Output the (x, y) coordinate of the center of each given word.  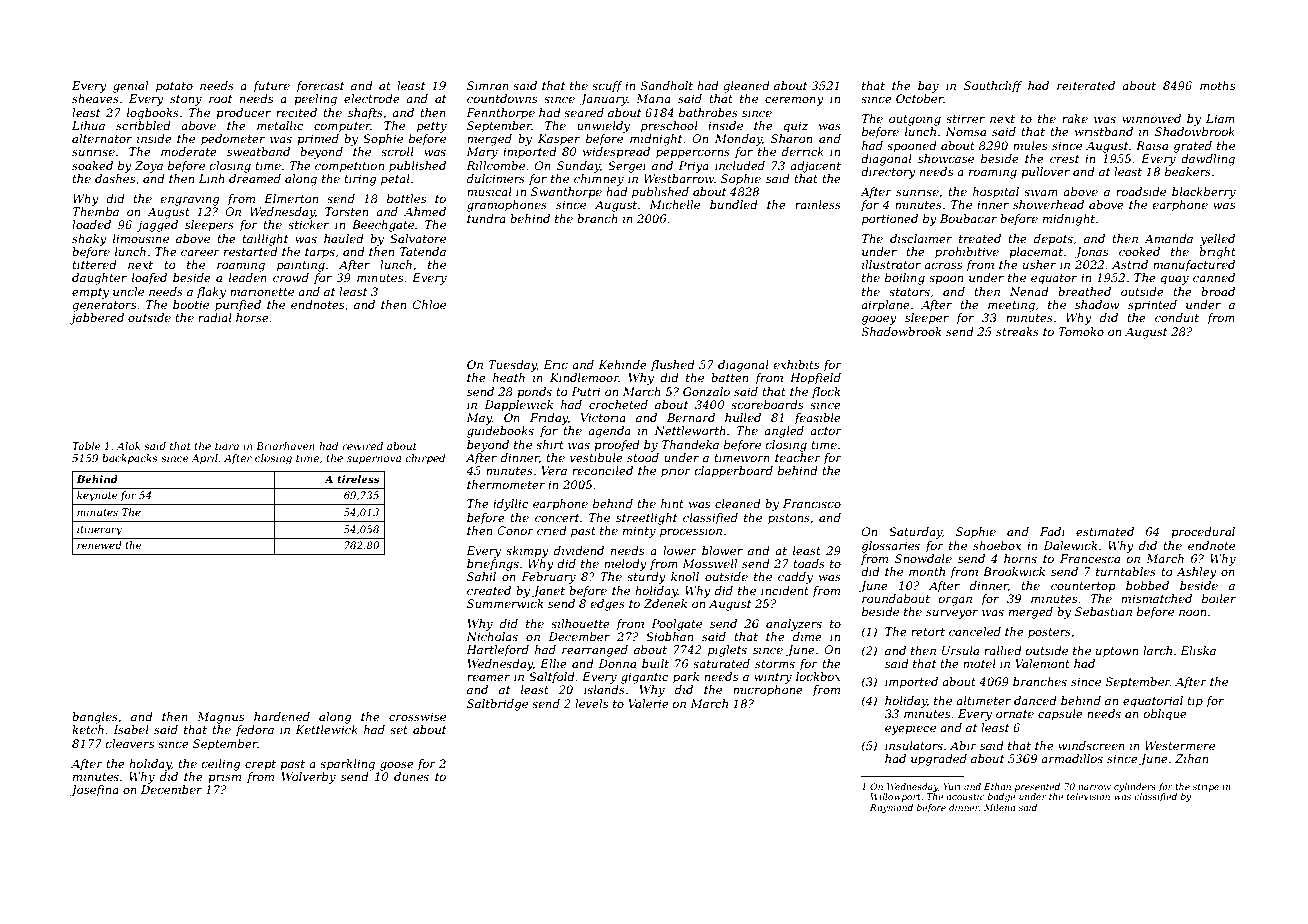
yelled (1217, 240)
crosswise (417, 716)
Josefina (94, 791)
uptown (1117, 652)
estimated (1105, 531)
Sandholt (667, 85)
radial (215, 317)
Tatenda (423, 251)
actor (826, 431)
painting (301, 266)
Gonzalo (706, 391)
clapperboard (734, 472)
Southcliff (993, 87)
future (271, 87)
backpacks (130, 459)
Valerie (648, 703)
